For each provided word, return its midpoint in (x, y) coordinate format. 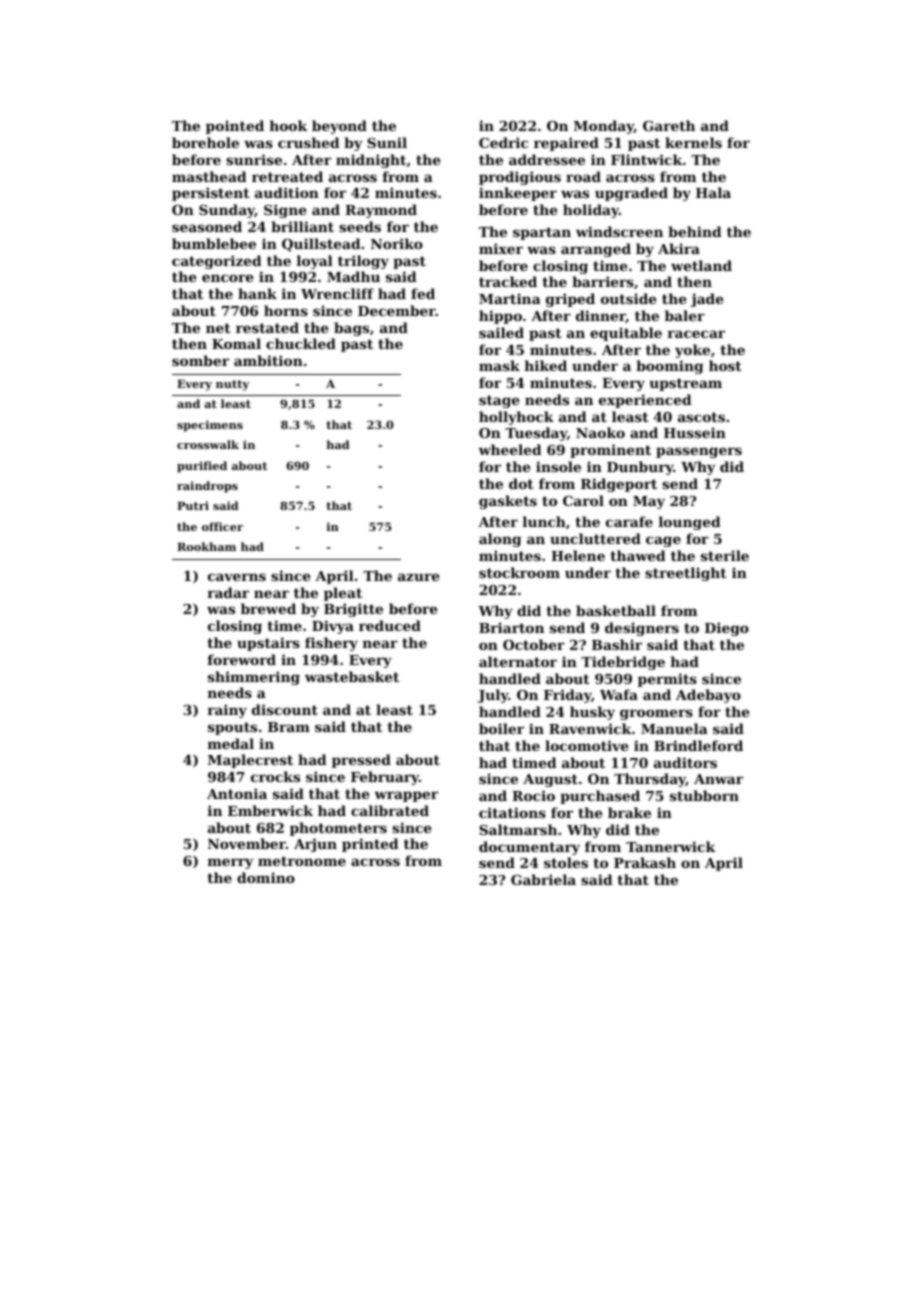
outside (628, 298)
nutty (232, 385)
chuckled (301, 343)
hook (288, 125)
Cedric (503, 142)
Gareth (669, 125)
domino (266, 877)
